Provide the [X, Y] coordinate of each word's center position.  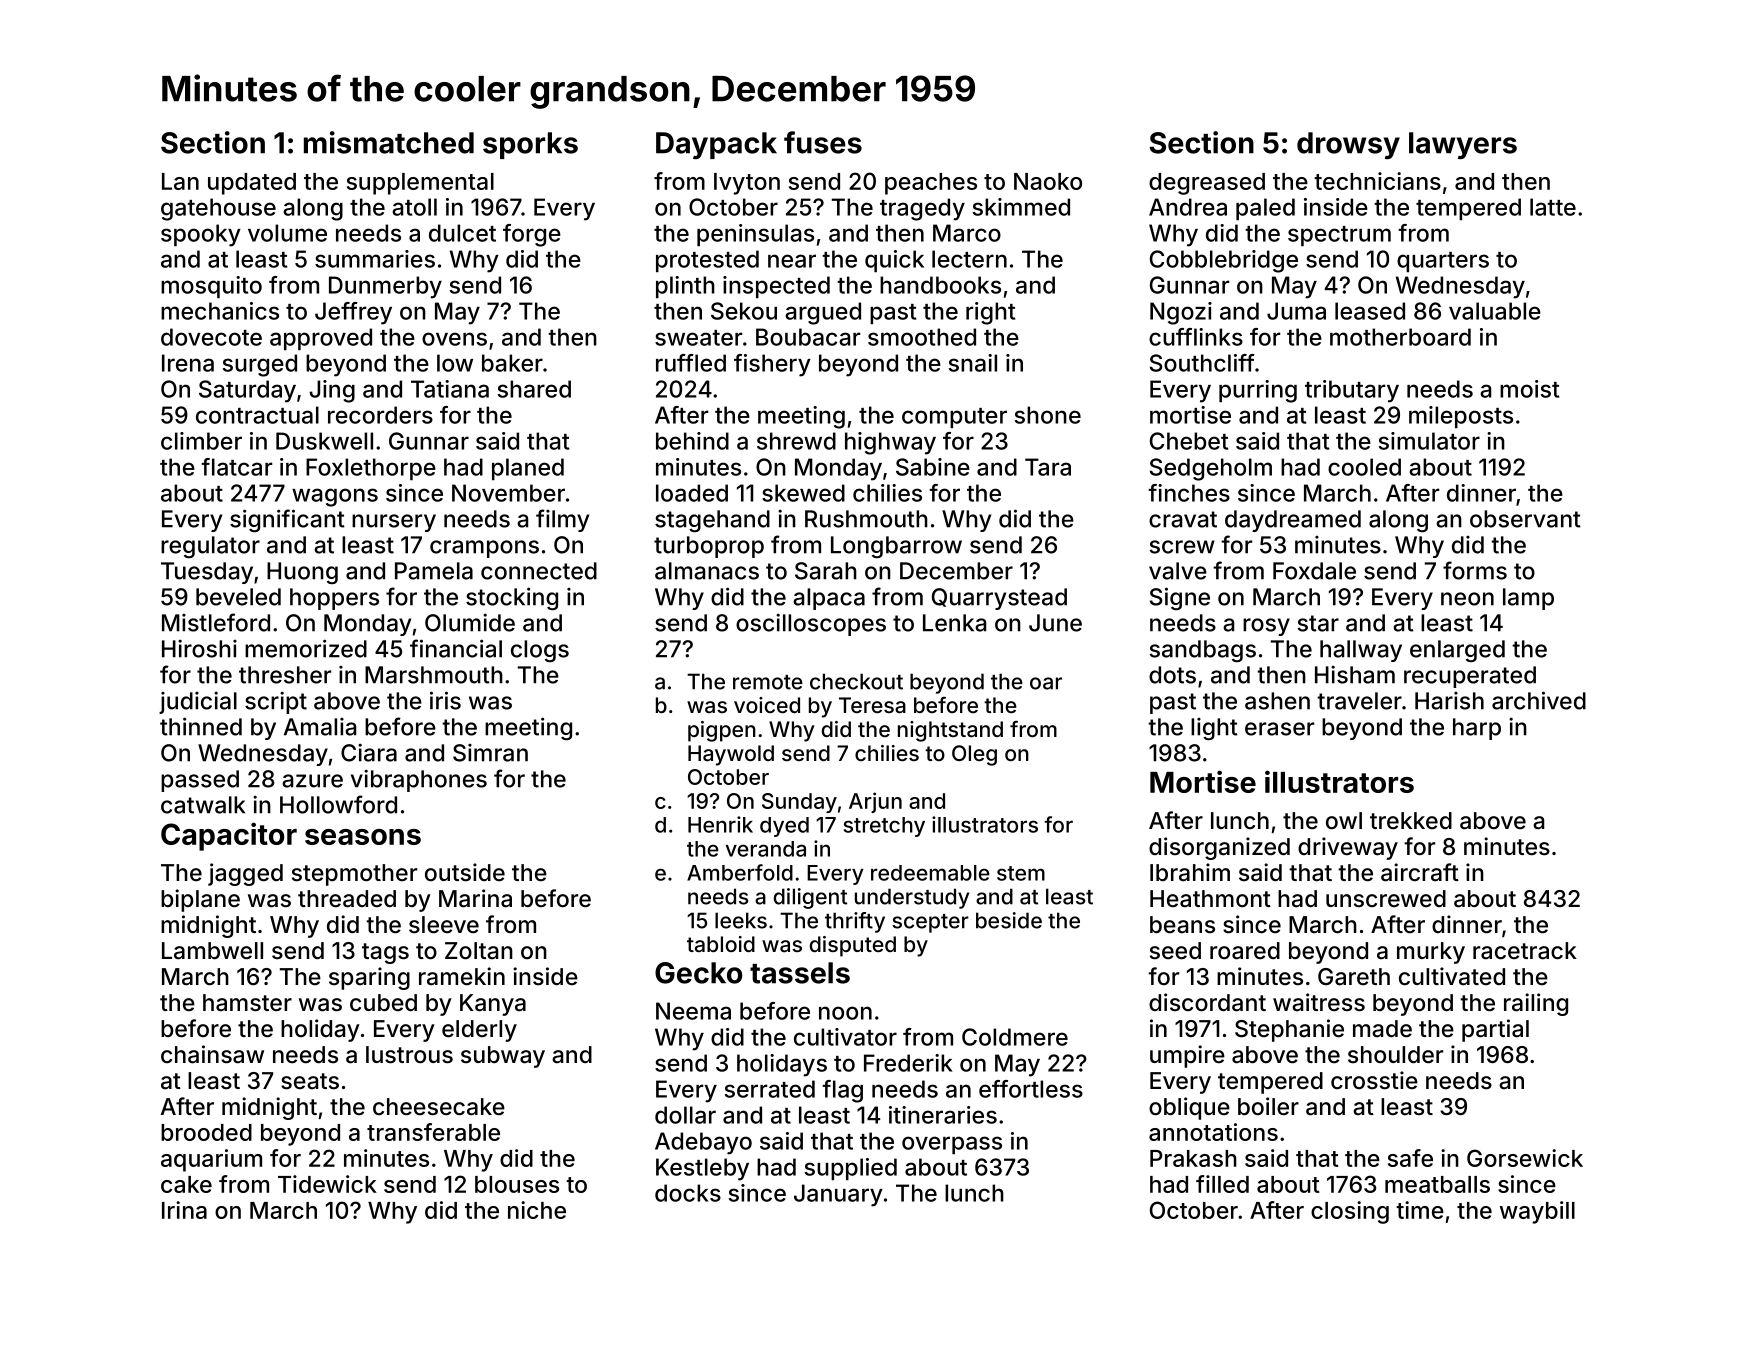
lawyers [1463, 145]
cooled [1364, 467]
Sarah [826, 571]
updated [252, 184]
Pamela [434, 571]
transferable [433, 1132]
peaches [931, 184]
